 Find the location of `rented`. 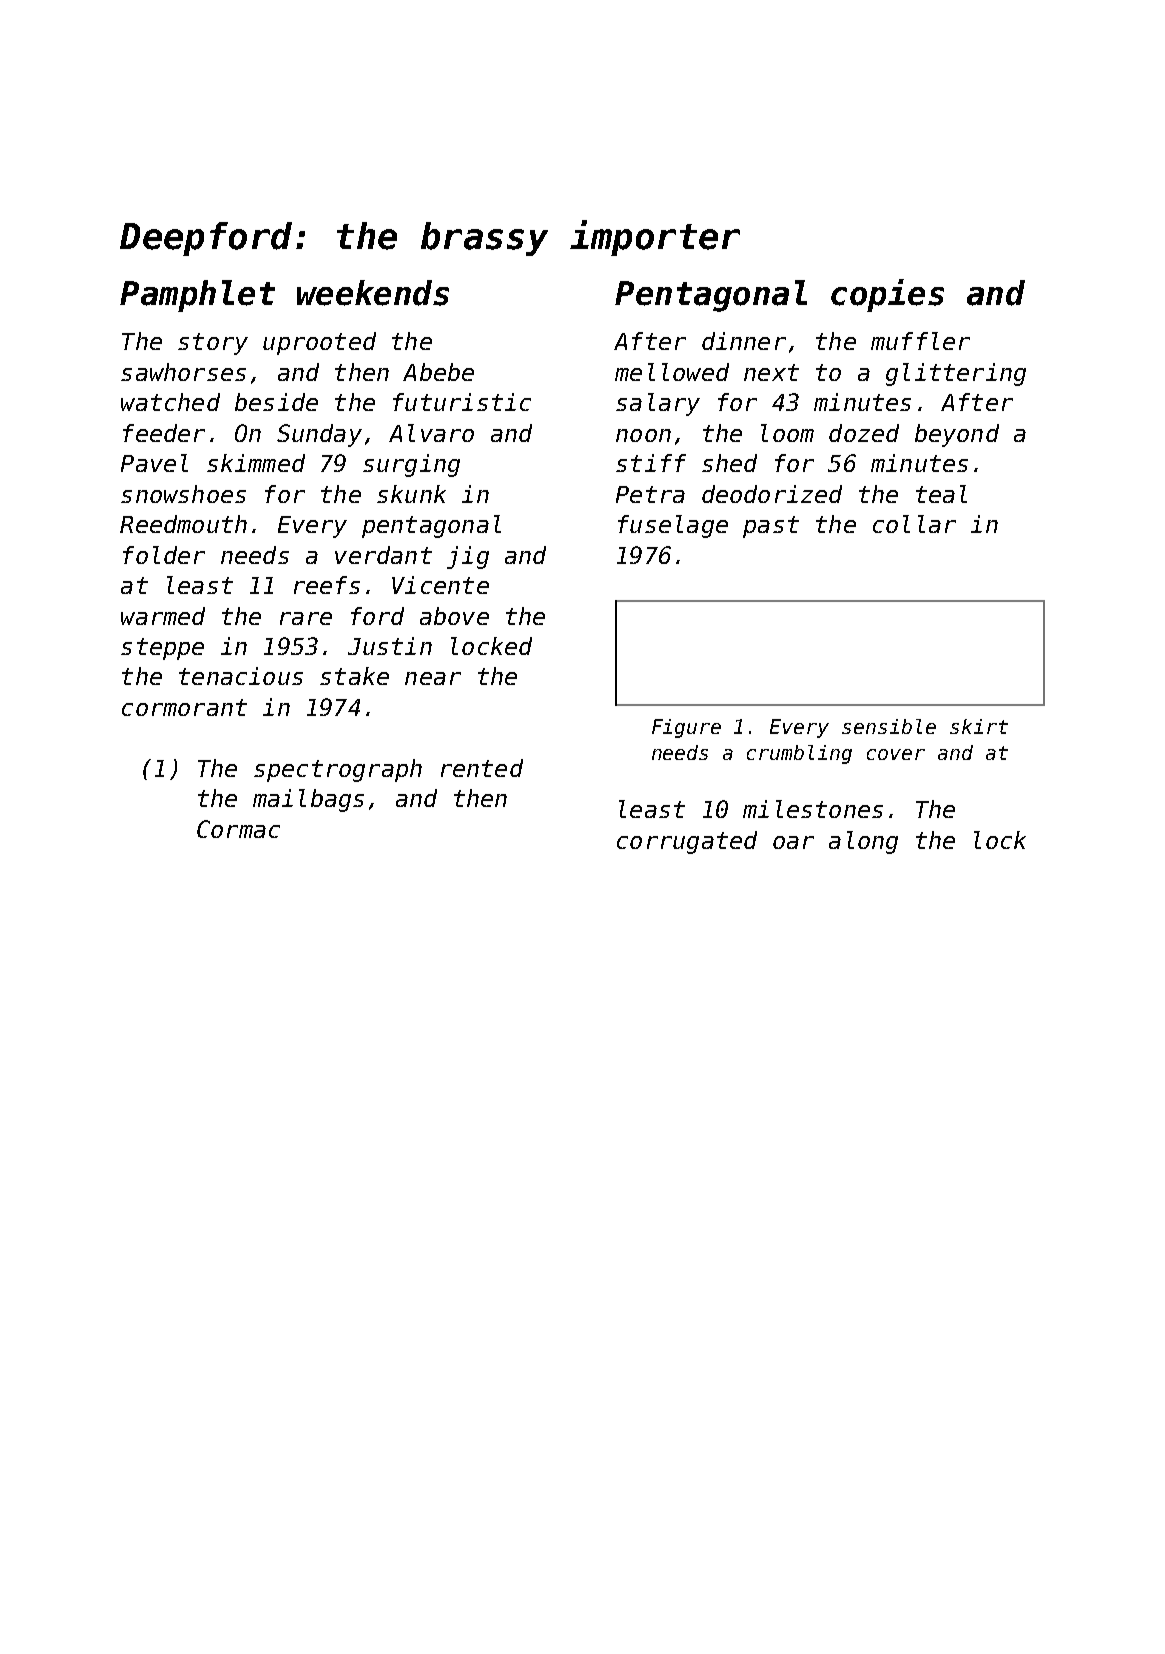

rented is located at coordinates (482, 768).
